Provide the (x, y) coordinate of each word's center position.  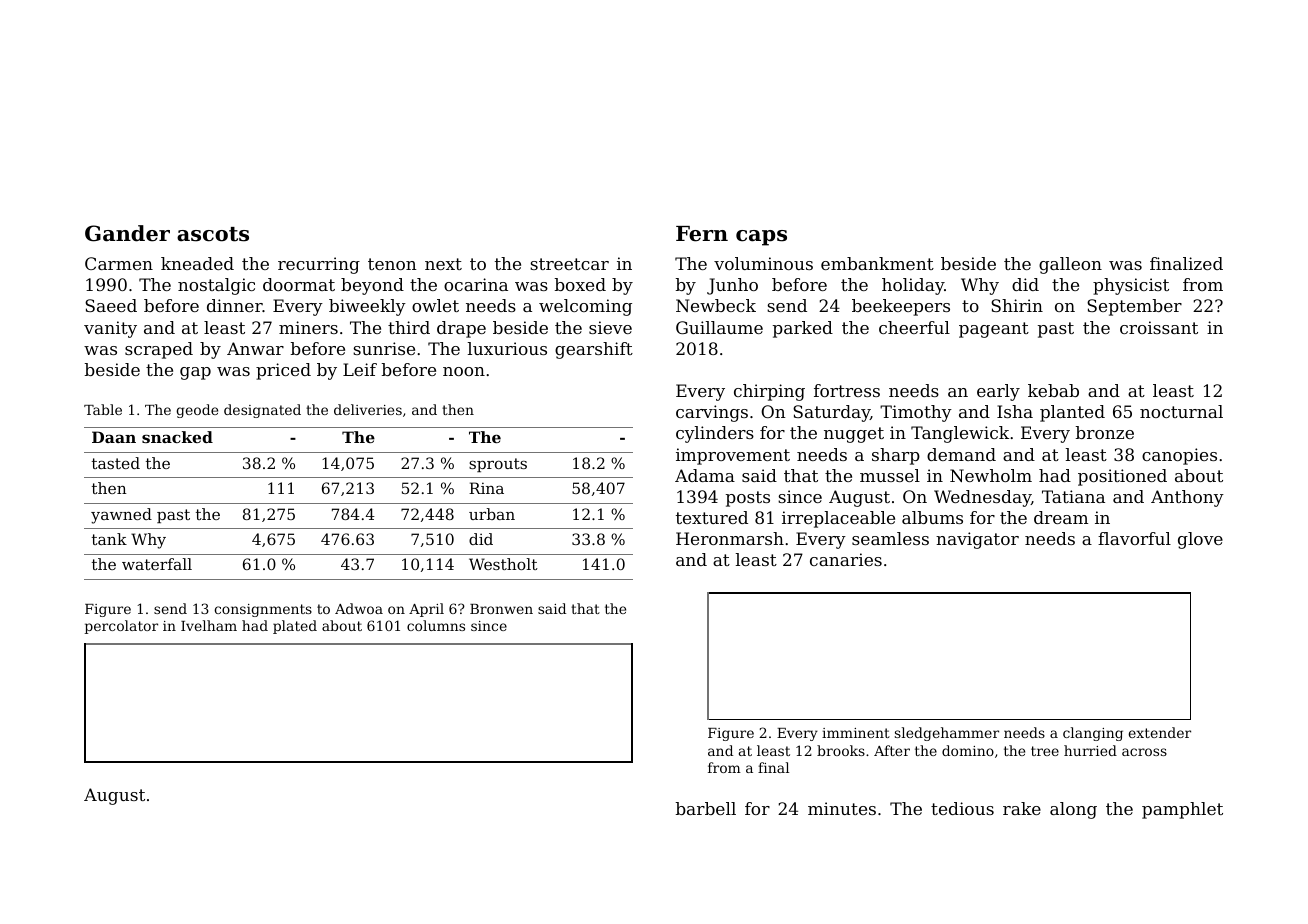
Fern (702, 234)
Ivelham (209, 625)
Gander (127, 233)
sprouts (498, 465)
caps (761, 238)
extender (1159, 732)
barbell (706, 808)
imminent (856, 733)
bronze (1105, 432)
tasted (116, 463)
